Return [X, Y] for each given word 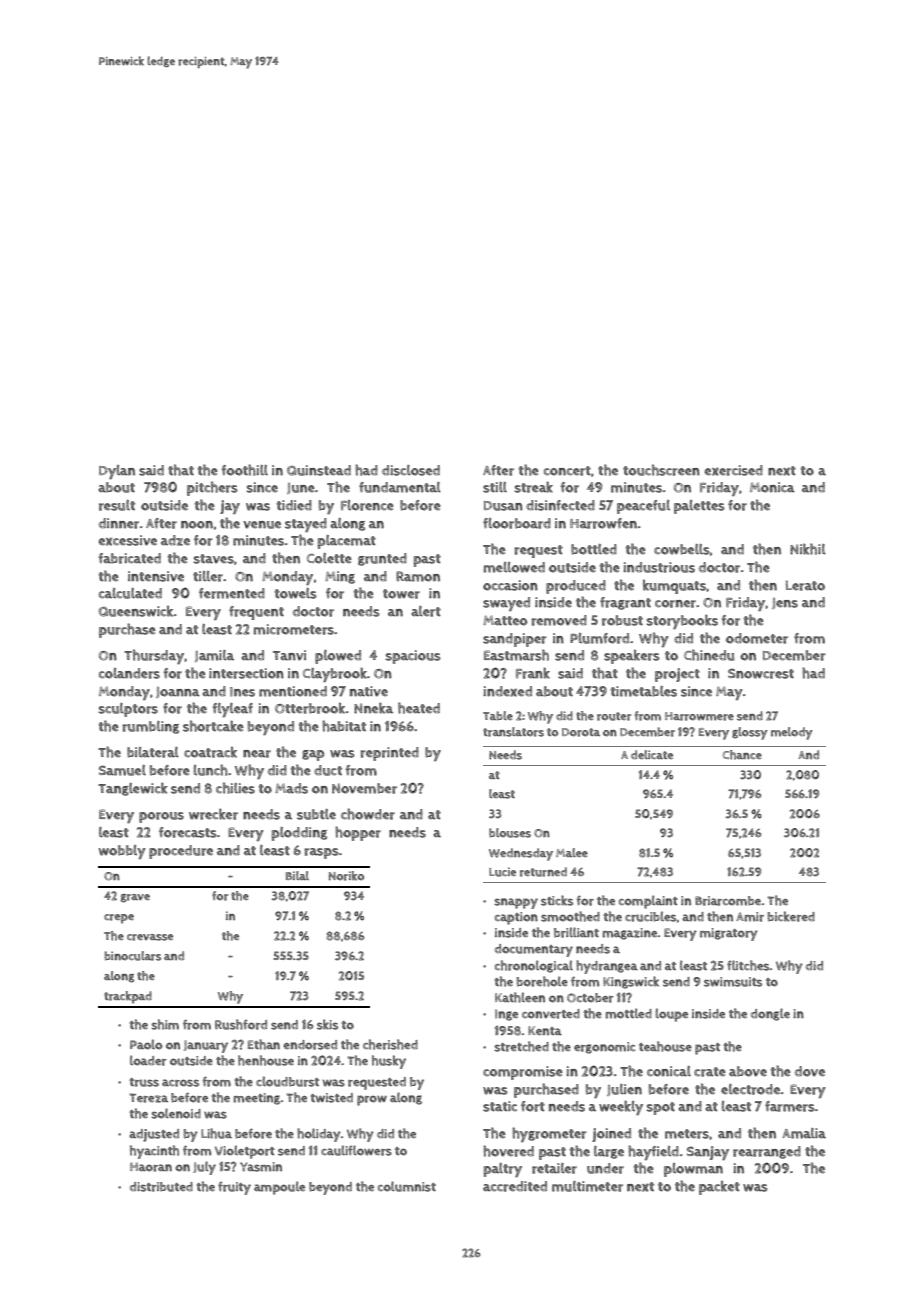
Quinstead [319, 470]
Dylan [117, 472]
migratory [729, 934]
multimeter [587, 1186]
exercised [734, 470]
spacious [413, 657]
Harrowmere [699, 716]
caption [516, 918]
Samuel [122, 770]
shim [165, 1024]
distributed [161, 1187]
